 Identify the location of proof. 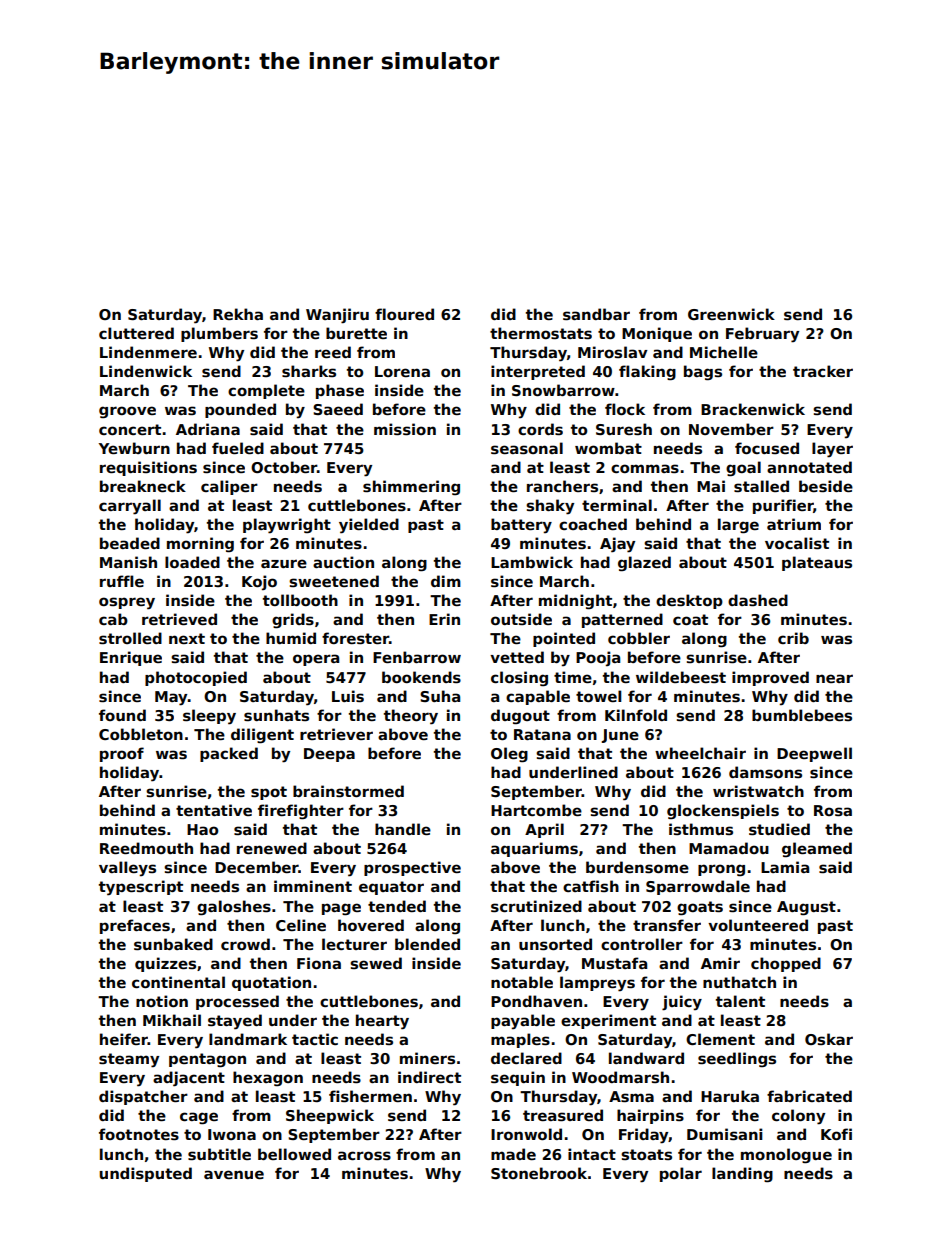
(122, 754).
